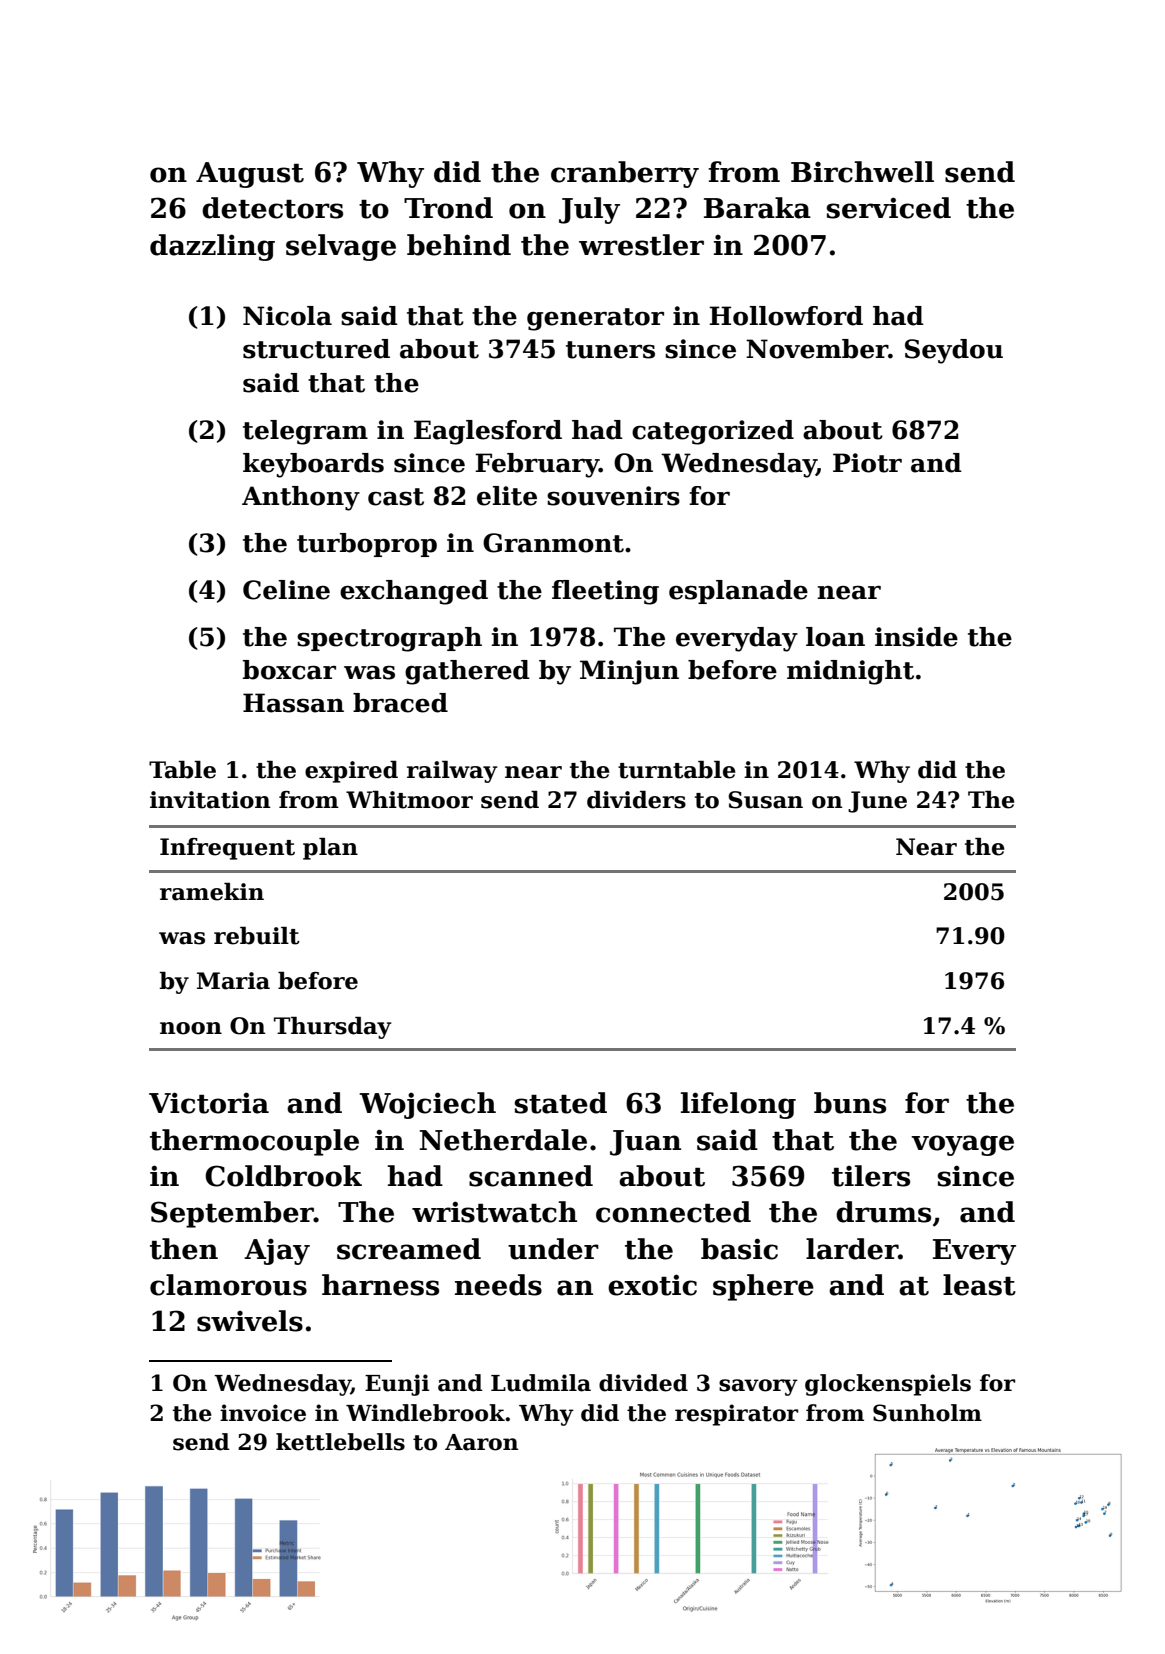 The height and width of the screenshot is (1654, 1165). What do you see at coordinates (636, 800) in the screenshot?
I see `dividers` at bounding box center [636, 800].
